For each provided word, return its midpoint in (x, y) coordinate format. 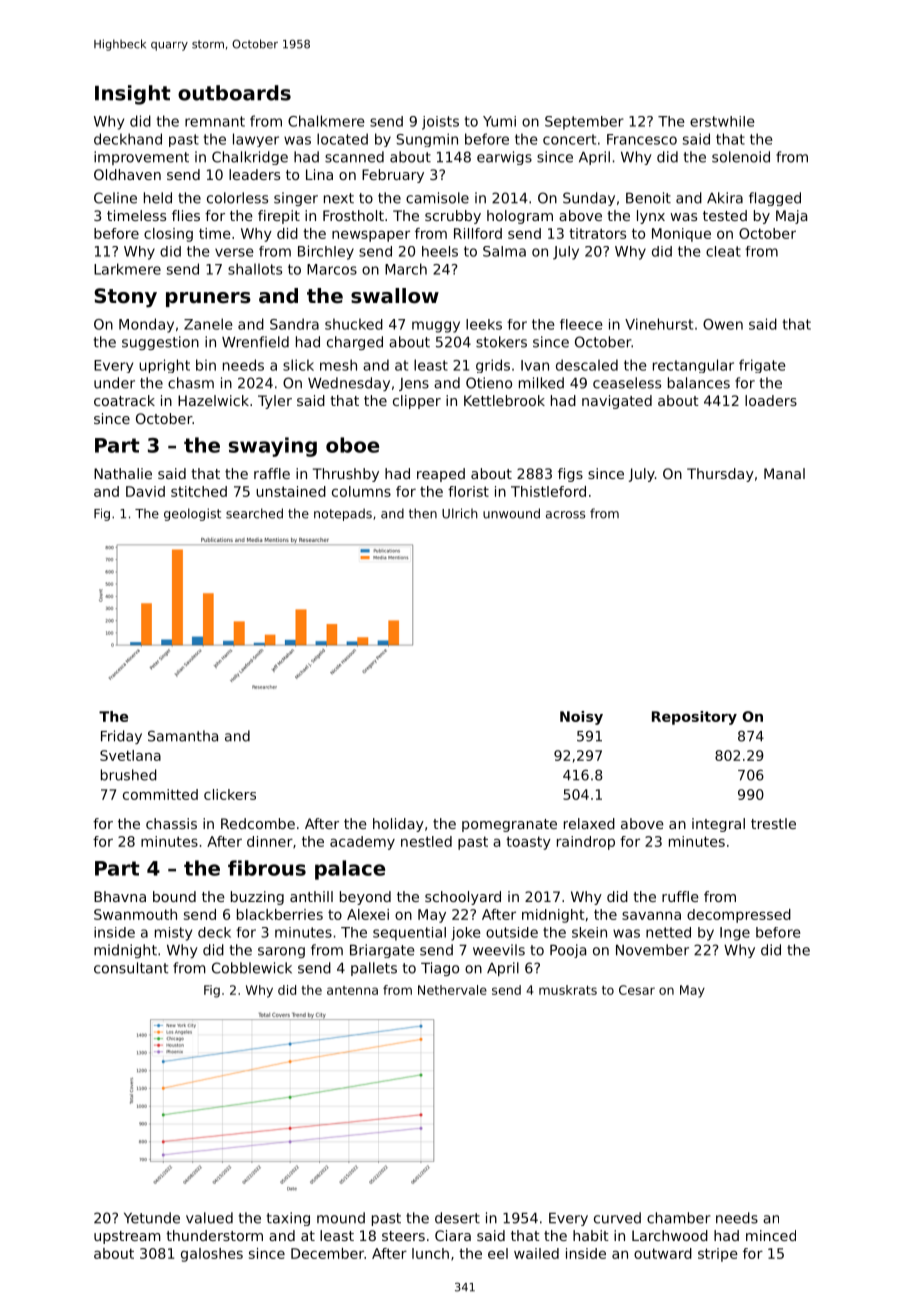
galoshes (212, 1255)
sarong (281, 952)
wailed (536, 1253)
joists (440, 123)
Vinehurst (659, 324)
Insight (133, 95)
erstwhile (722, 121)
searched (254, 513)
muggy (436, 327)
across (565, 515)
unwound (511, 513)
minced (771, 1235)
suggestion (160, 343)
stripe (718, 1255)
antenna (352, 990)
